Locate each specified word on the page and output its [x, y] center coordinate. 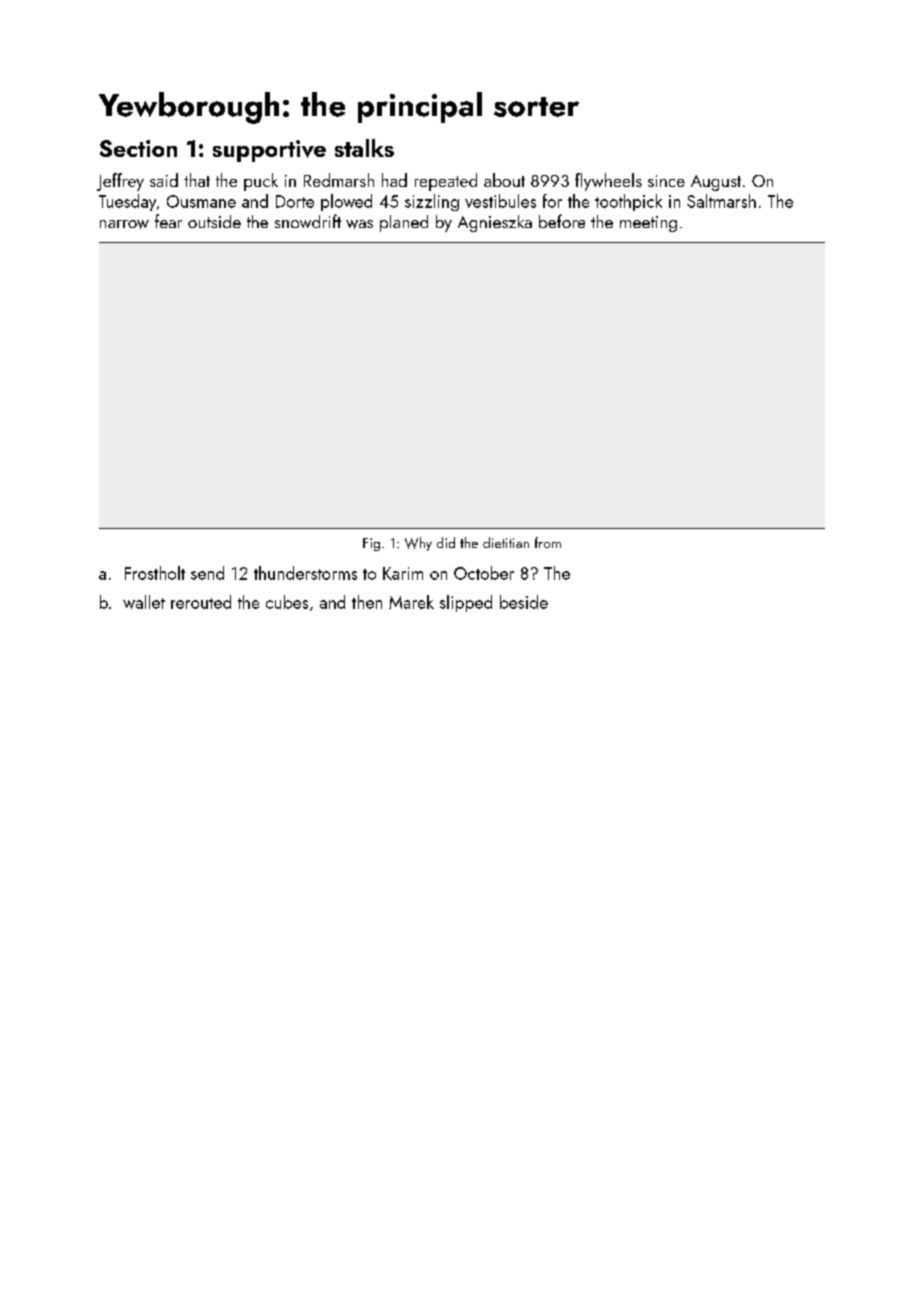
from [548, 542]
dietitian [506, 542]
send [207, 573]
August [716, 183]
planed [404, 223]
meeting [648, 224]
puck [261, 182]
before [562, 221]
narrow [124, 224]
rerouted [201, 602]
